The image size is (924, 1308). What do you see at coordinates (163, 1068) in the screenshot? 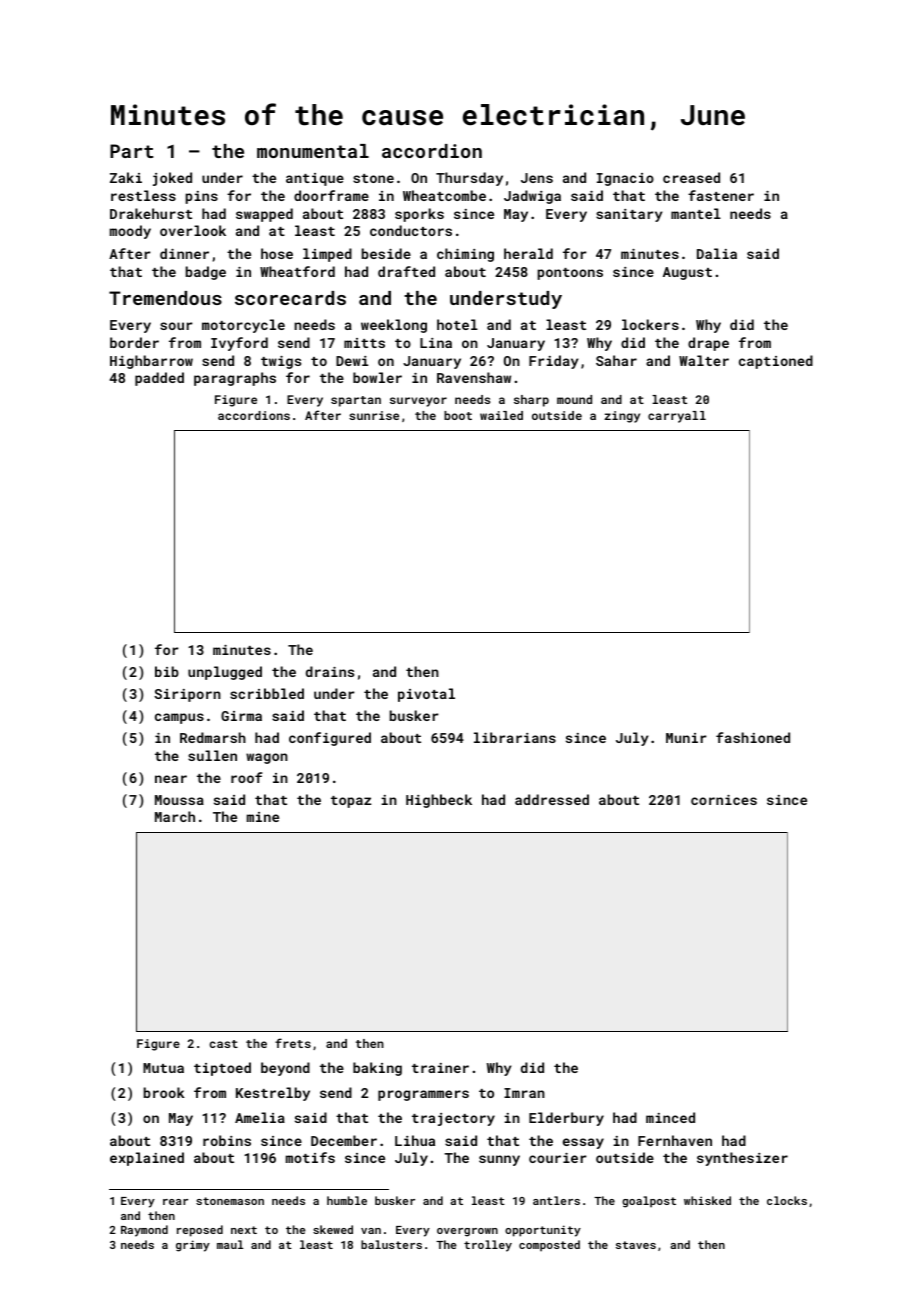
I see `Mutua` at bounding box center [163, 1068].
